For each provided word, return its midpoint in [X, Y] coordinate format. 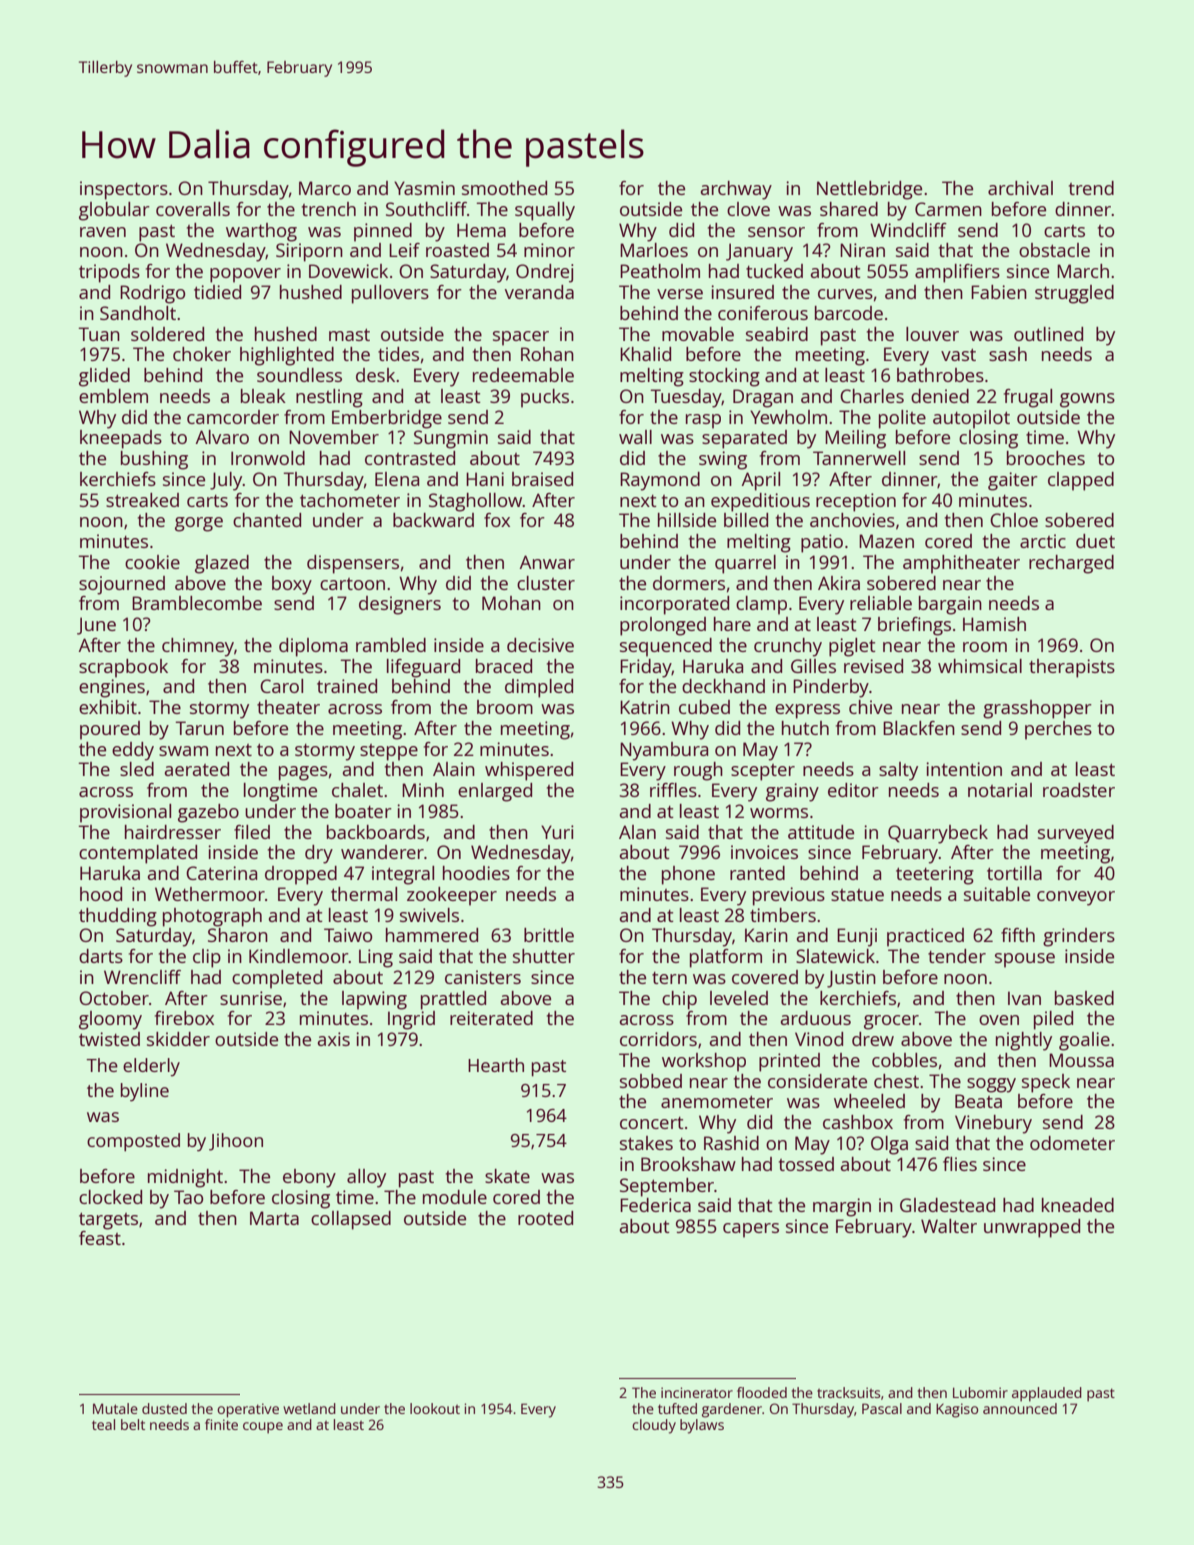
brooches [1046, 458]
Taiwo [348, 935]
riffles [673, 790]
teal [103, 1424]
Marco [325, 188]
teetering [935, 875]
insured [742, 292]
